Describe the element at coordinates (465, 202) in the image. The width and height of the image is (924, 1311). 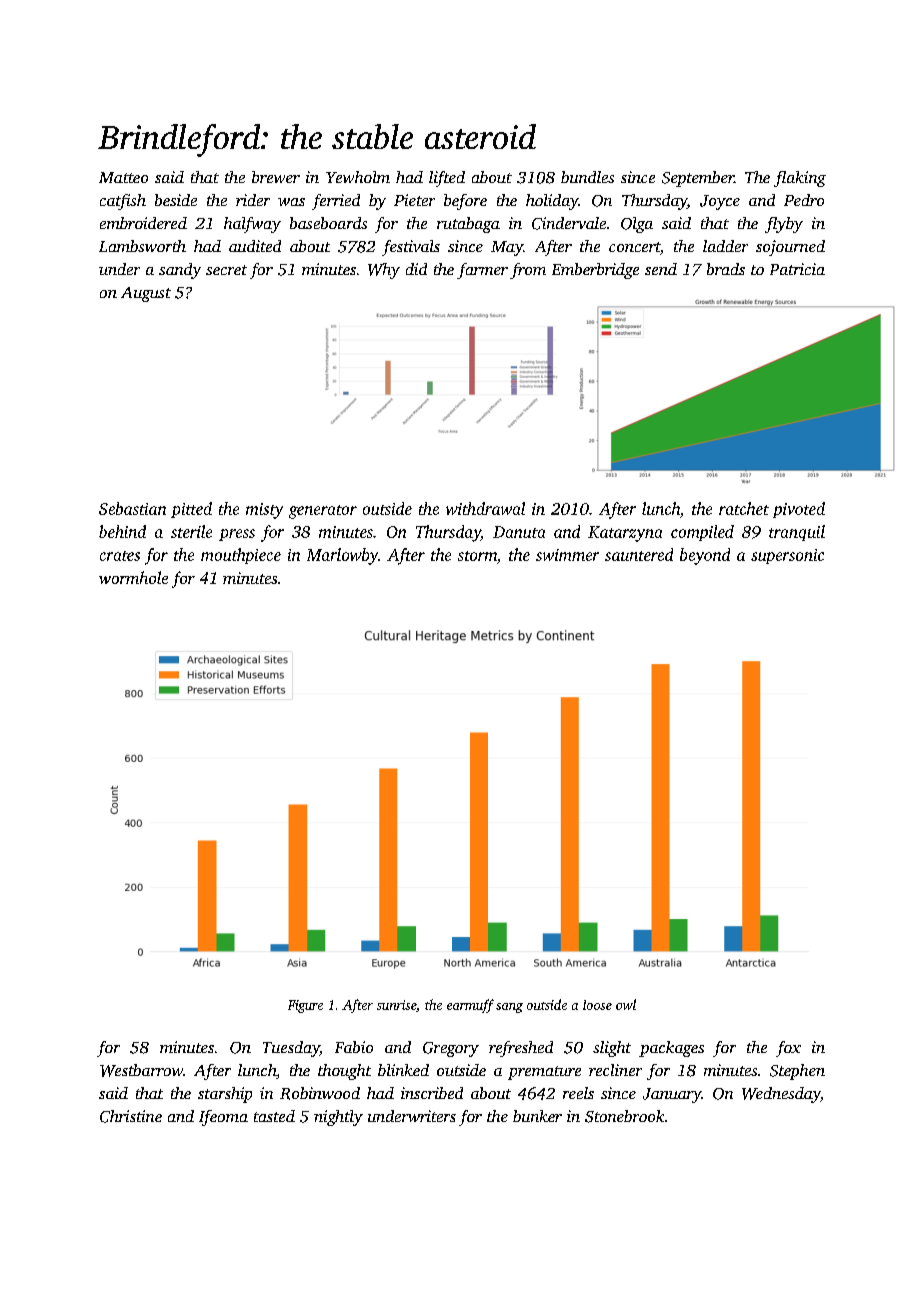
I see `before` at that location.
